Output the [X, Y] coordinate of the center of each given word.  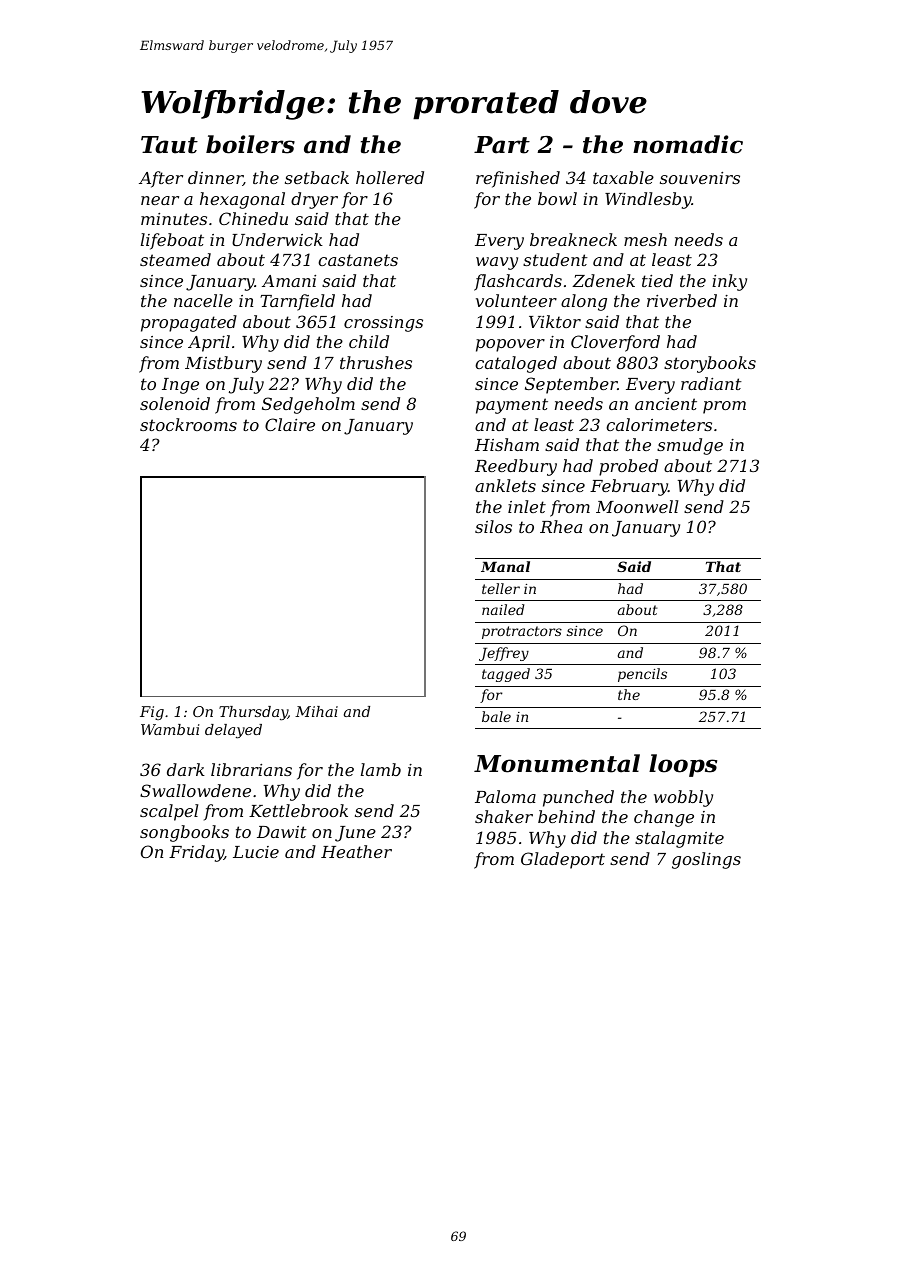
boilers [250, 144]
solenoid [175, 403]
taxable [623, 177]
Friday [196, 853]
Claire [290, 424]
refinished [518, 179]
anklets [505, 485]
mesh [645, 239]
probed [628, 467]
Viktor [555, 321]
